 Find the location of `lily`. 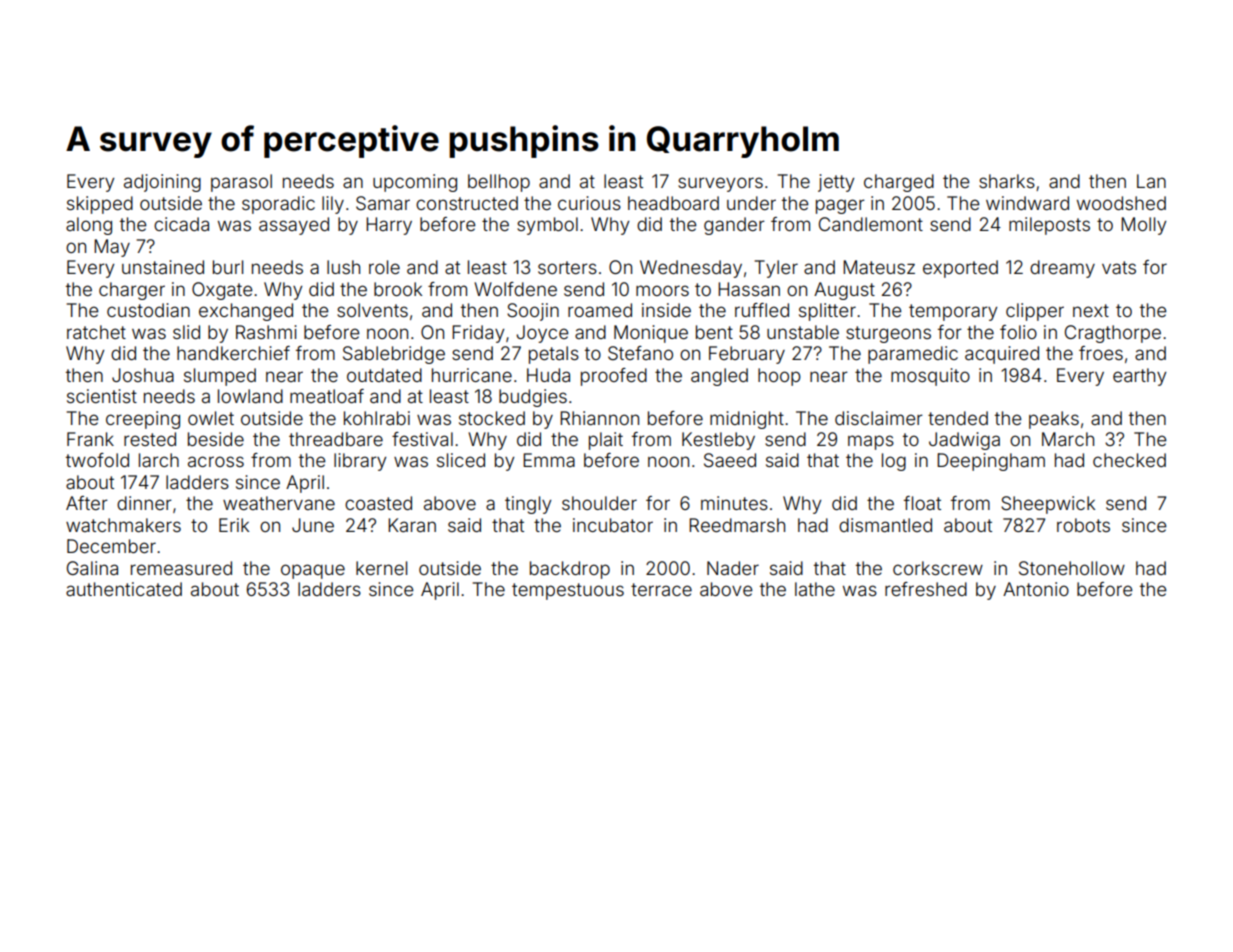

lily is located at coordinates (333, 205).
